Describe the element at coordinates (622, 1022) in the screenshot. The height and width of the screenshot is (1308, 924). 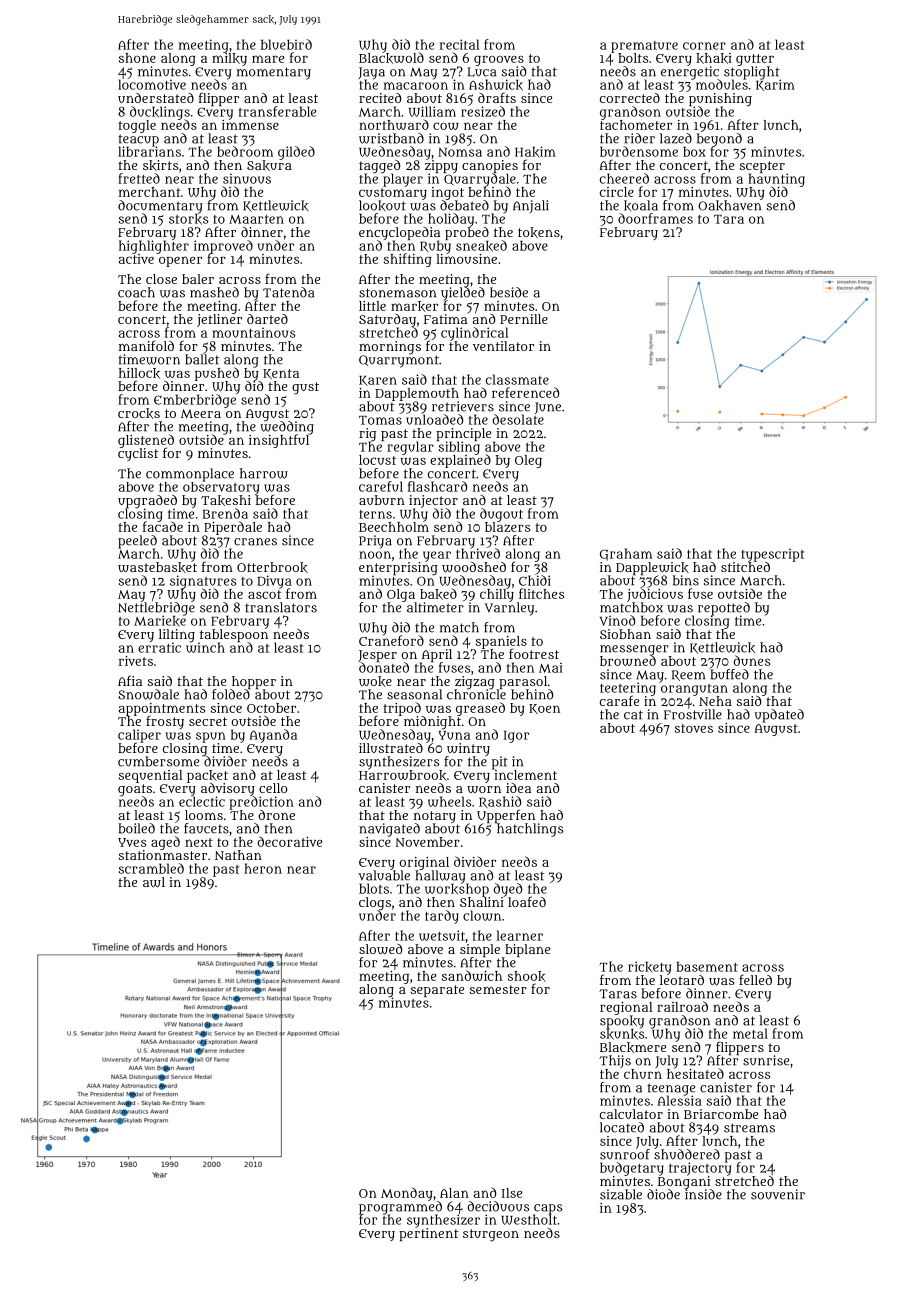
I see `spooky` at that location.
